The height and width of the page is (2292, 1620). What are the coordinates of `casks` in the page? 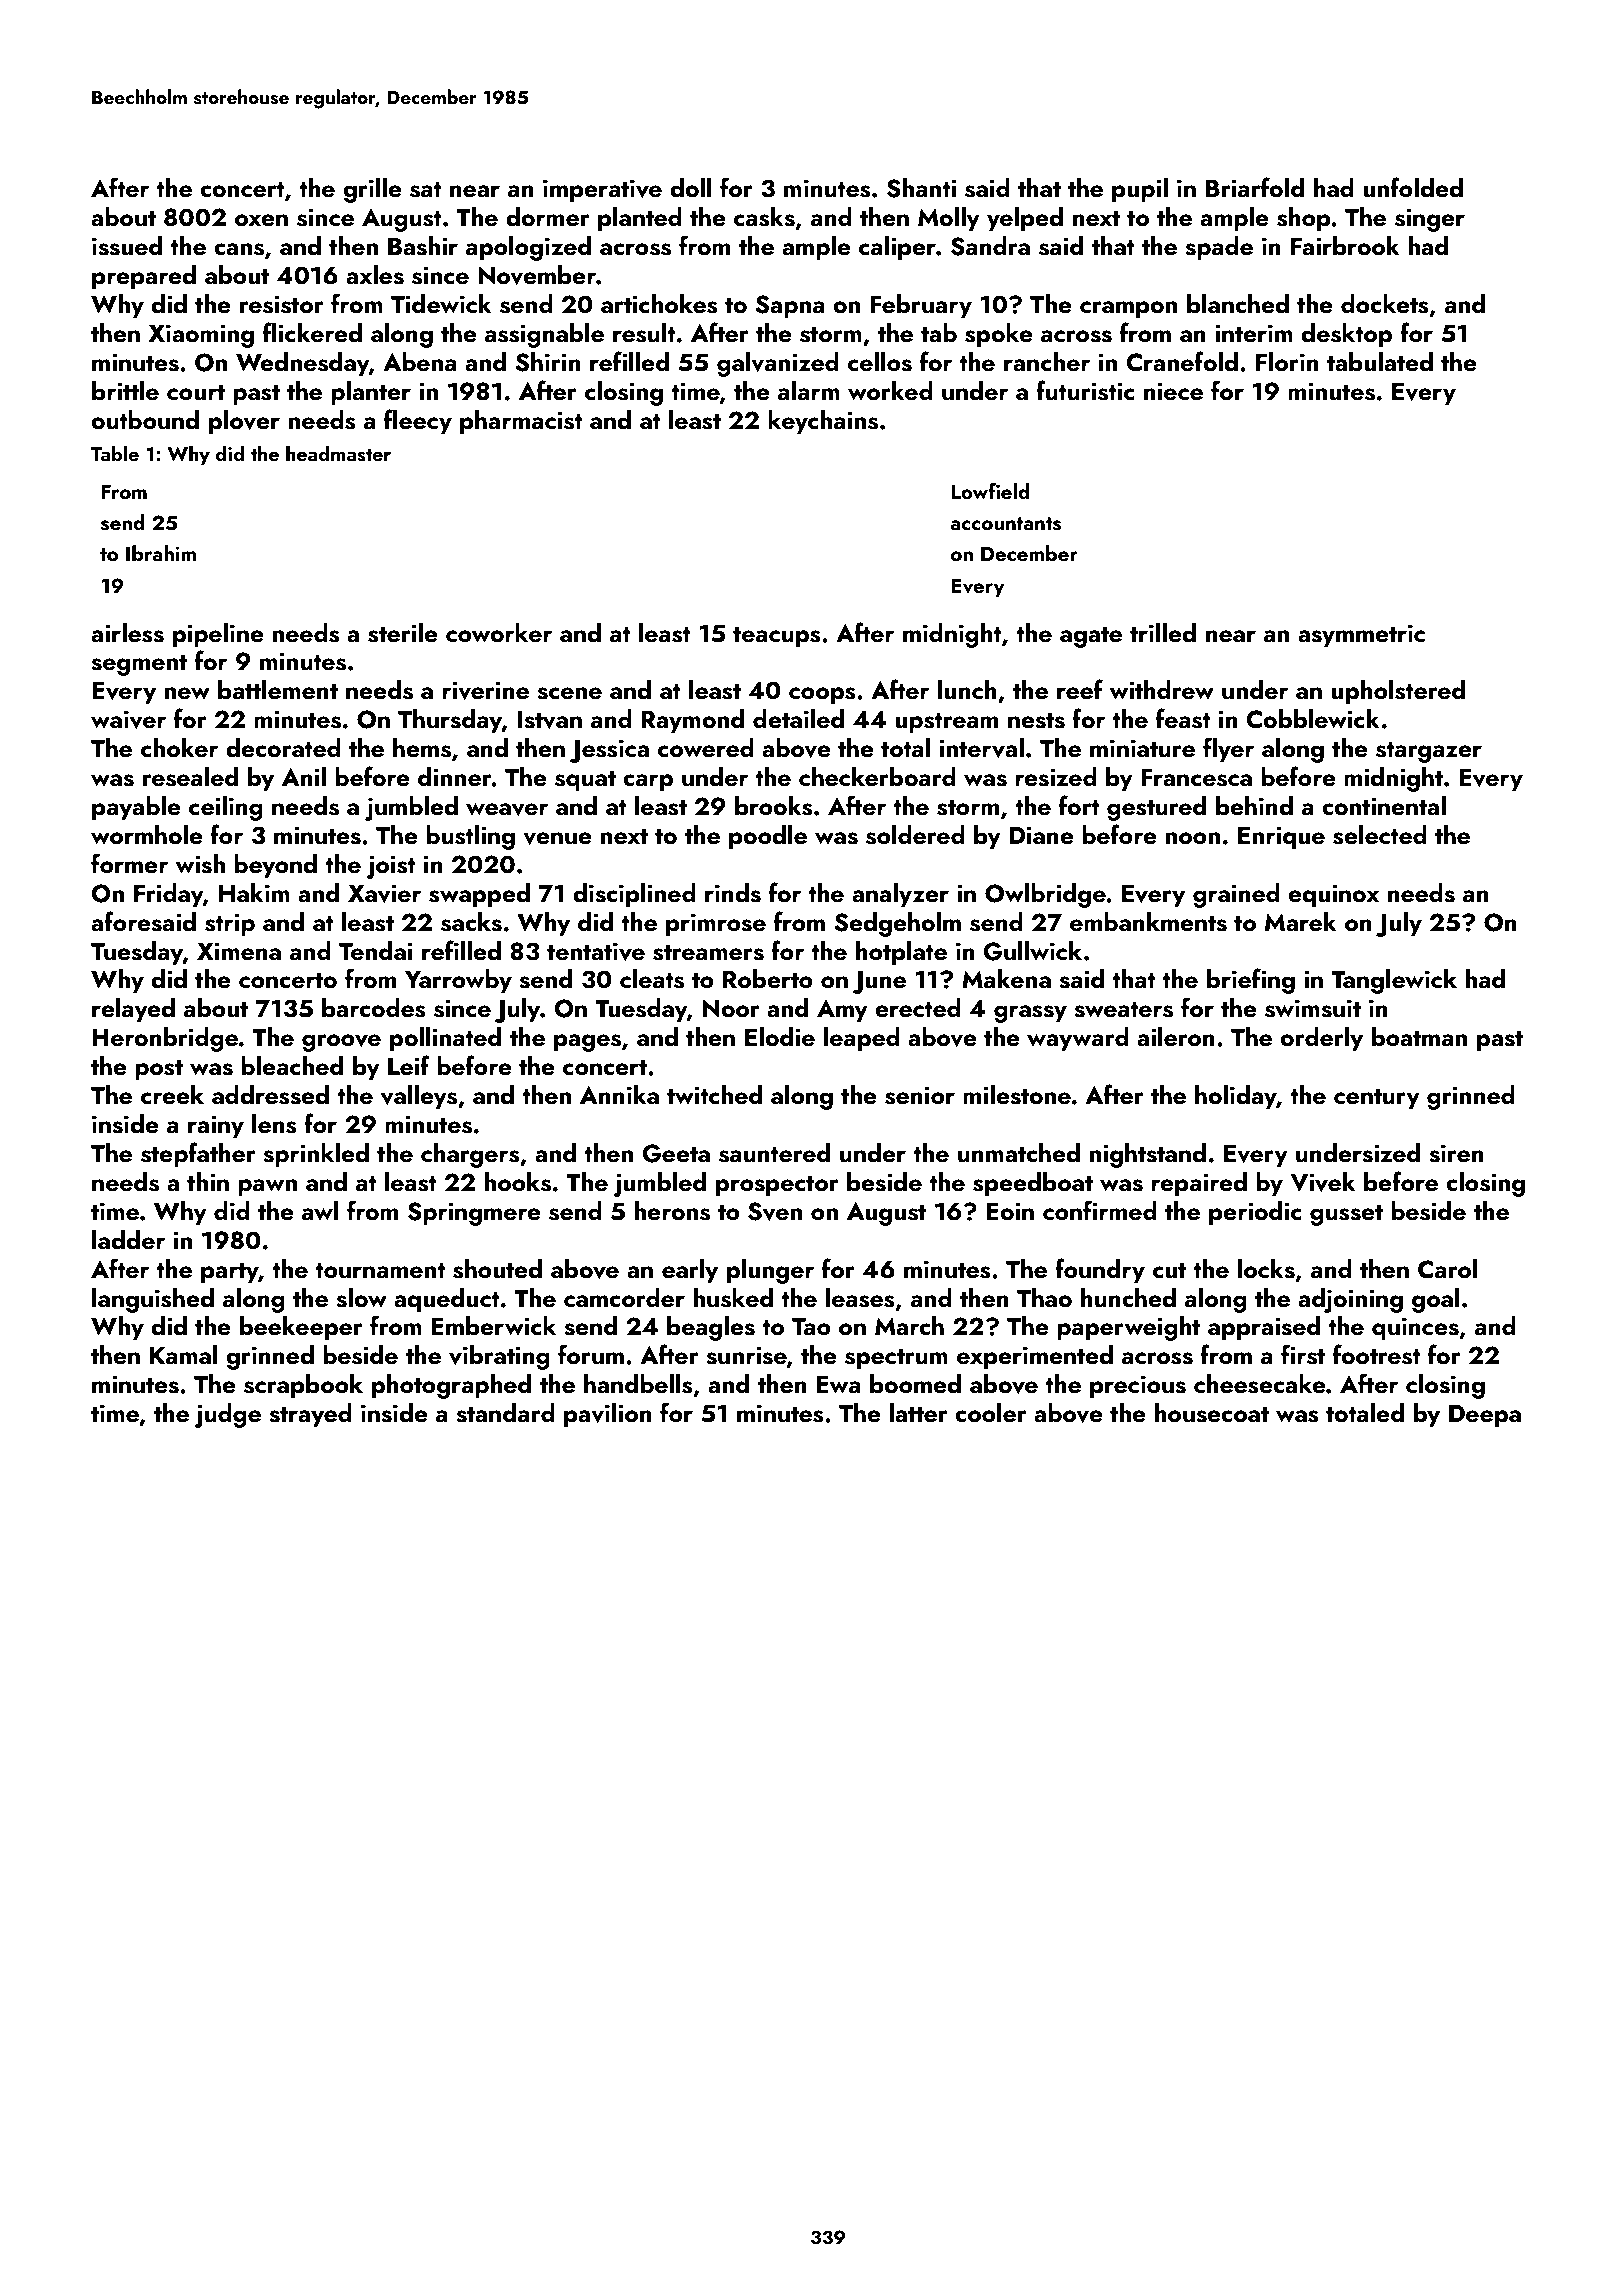 It's located at (764, 217).
